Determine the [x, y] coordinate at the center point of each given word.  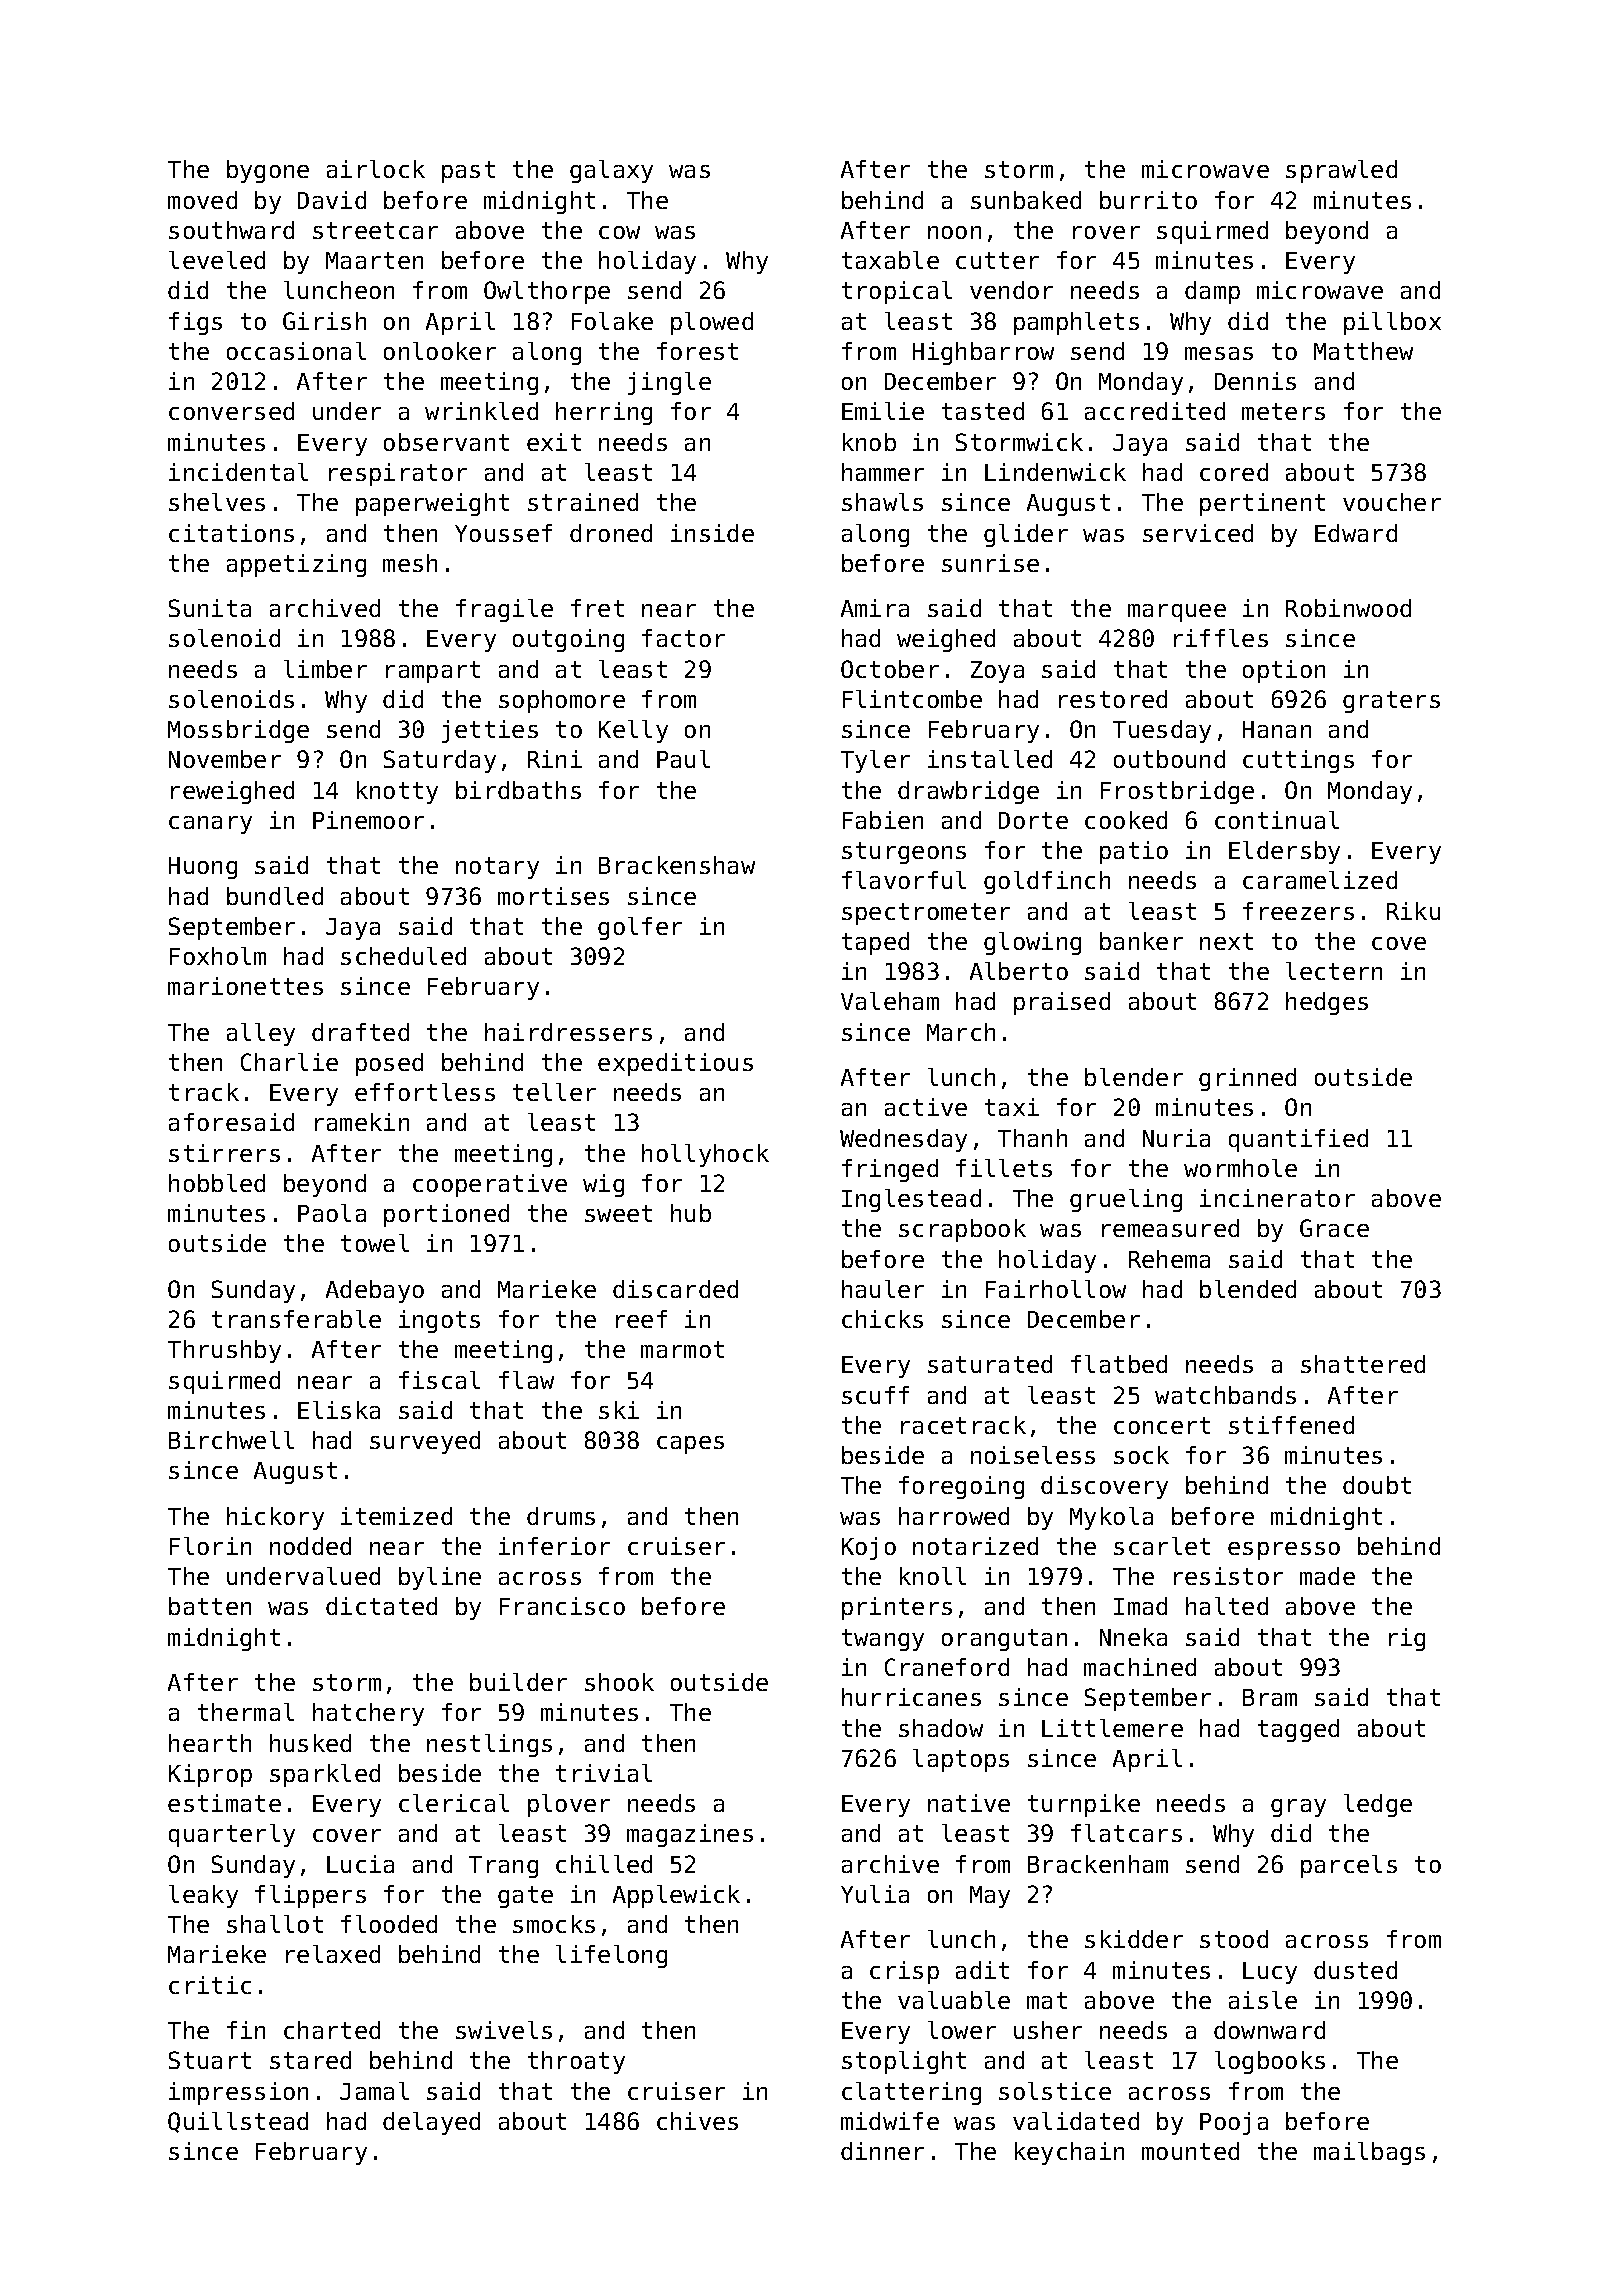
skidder [1134, 1939]
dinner [882, 2151]
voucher [1392, 502]
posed [389, 1064]
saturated [990, 1364]
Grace [1334, 1228]
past [468, 172]
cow [619, 232]
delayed [431, 2123]
